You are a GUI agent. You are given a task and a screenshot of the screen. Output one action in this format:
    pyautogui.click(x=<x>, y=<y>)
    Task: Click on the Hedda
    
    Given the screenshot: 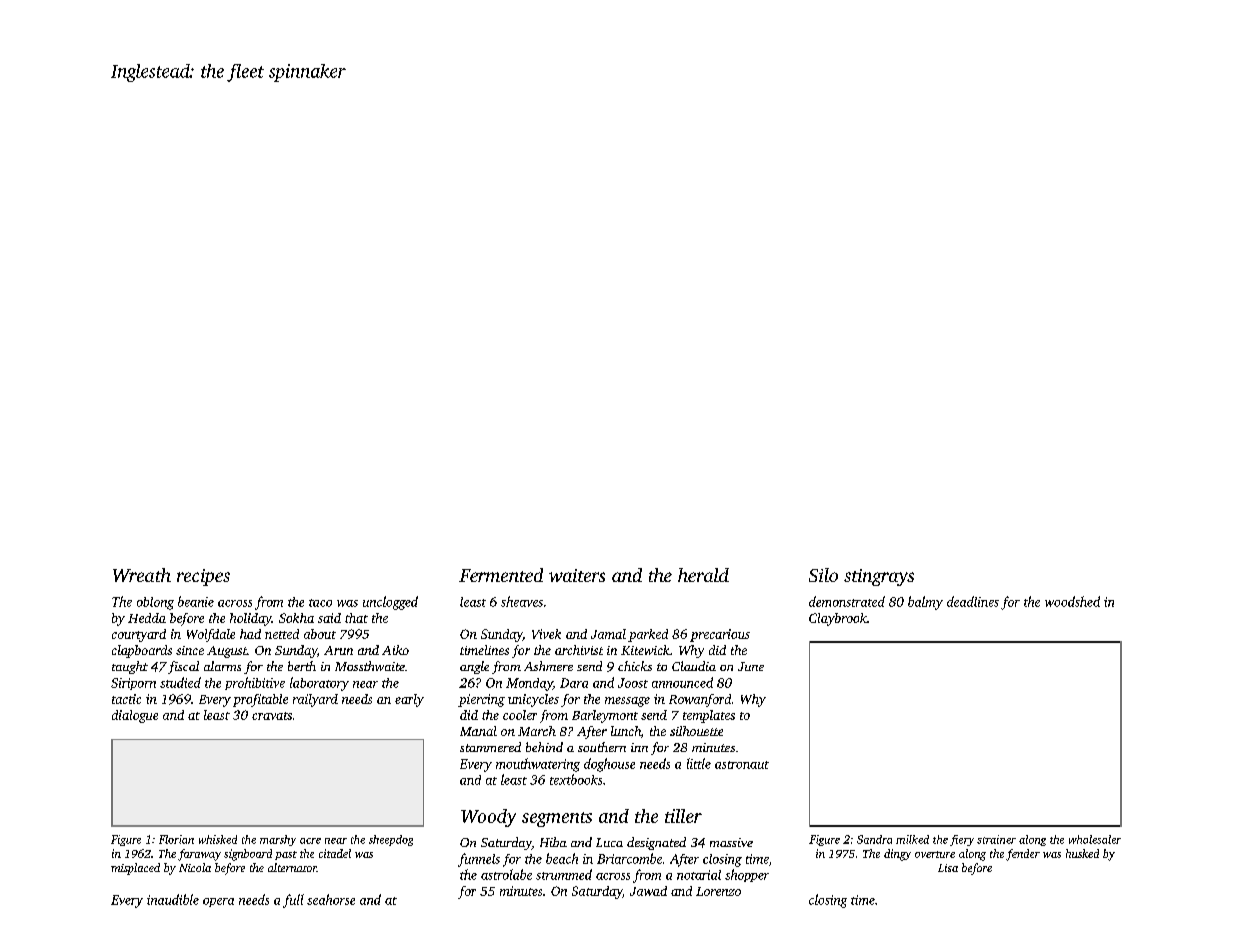 What is the action you would take?
    pyautogui.click(x=147, y=618)
